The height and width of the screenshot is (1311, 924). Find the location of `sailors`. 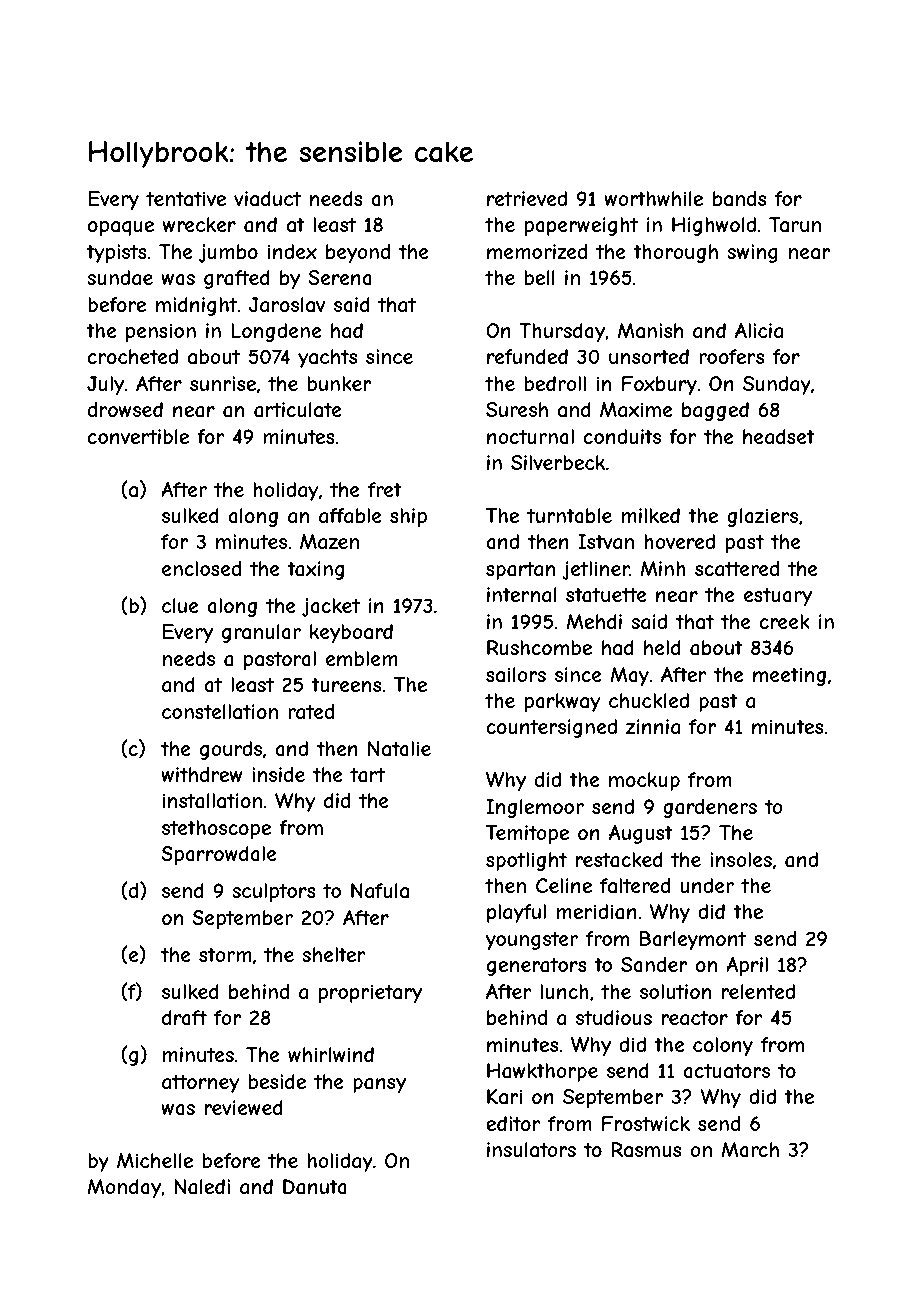

sailors is located at coordinates (516, 675).
